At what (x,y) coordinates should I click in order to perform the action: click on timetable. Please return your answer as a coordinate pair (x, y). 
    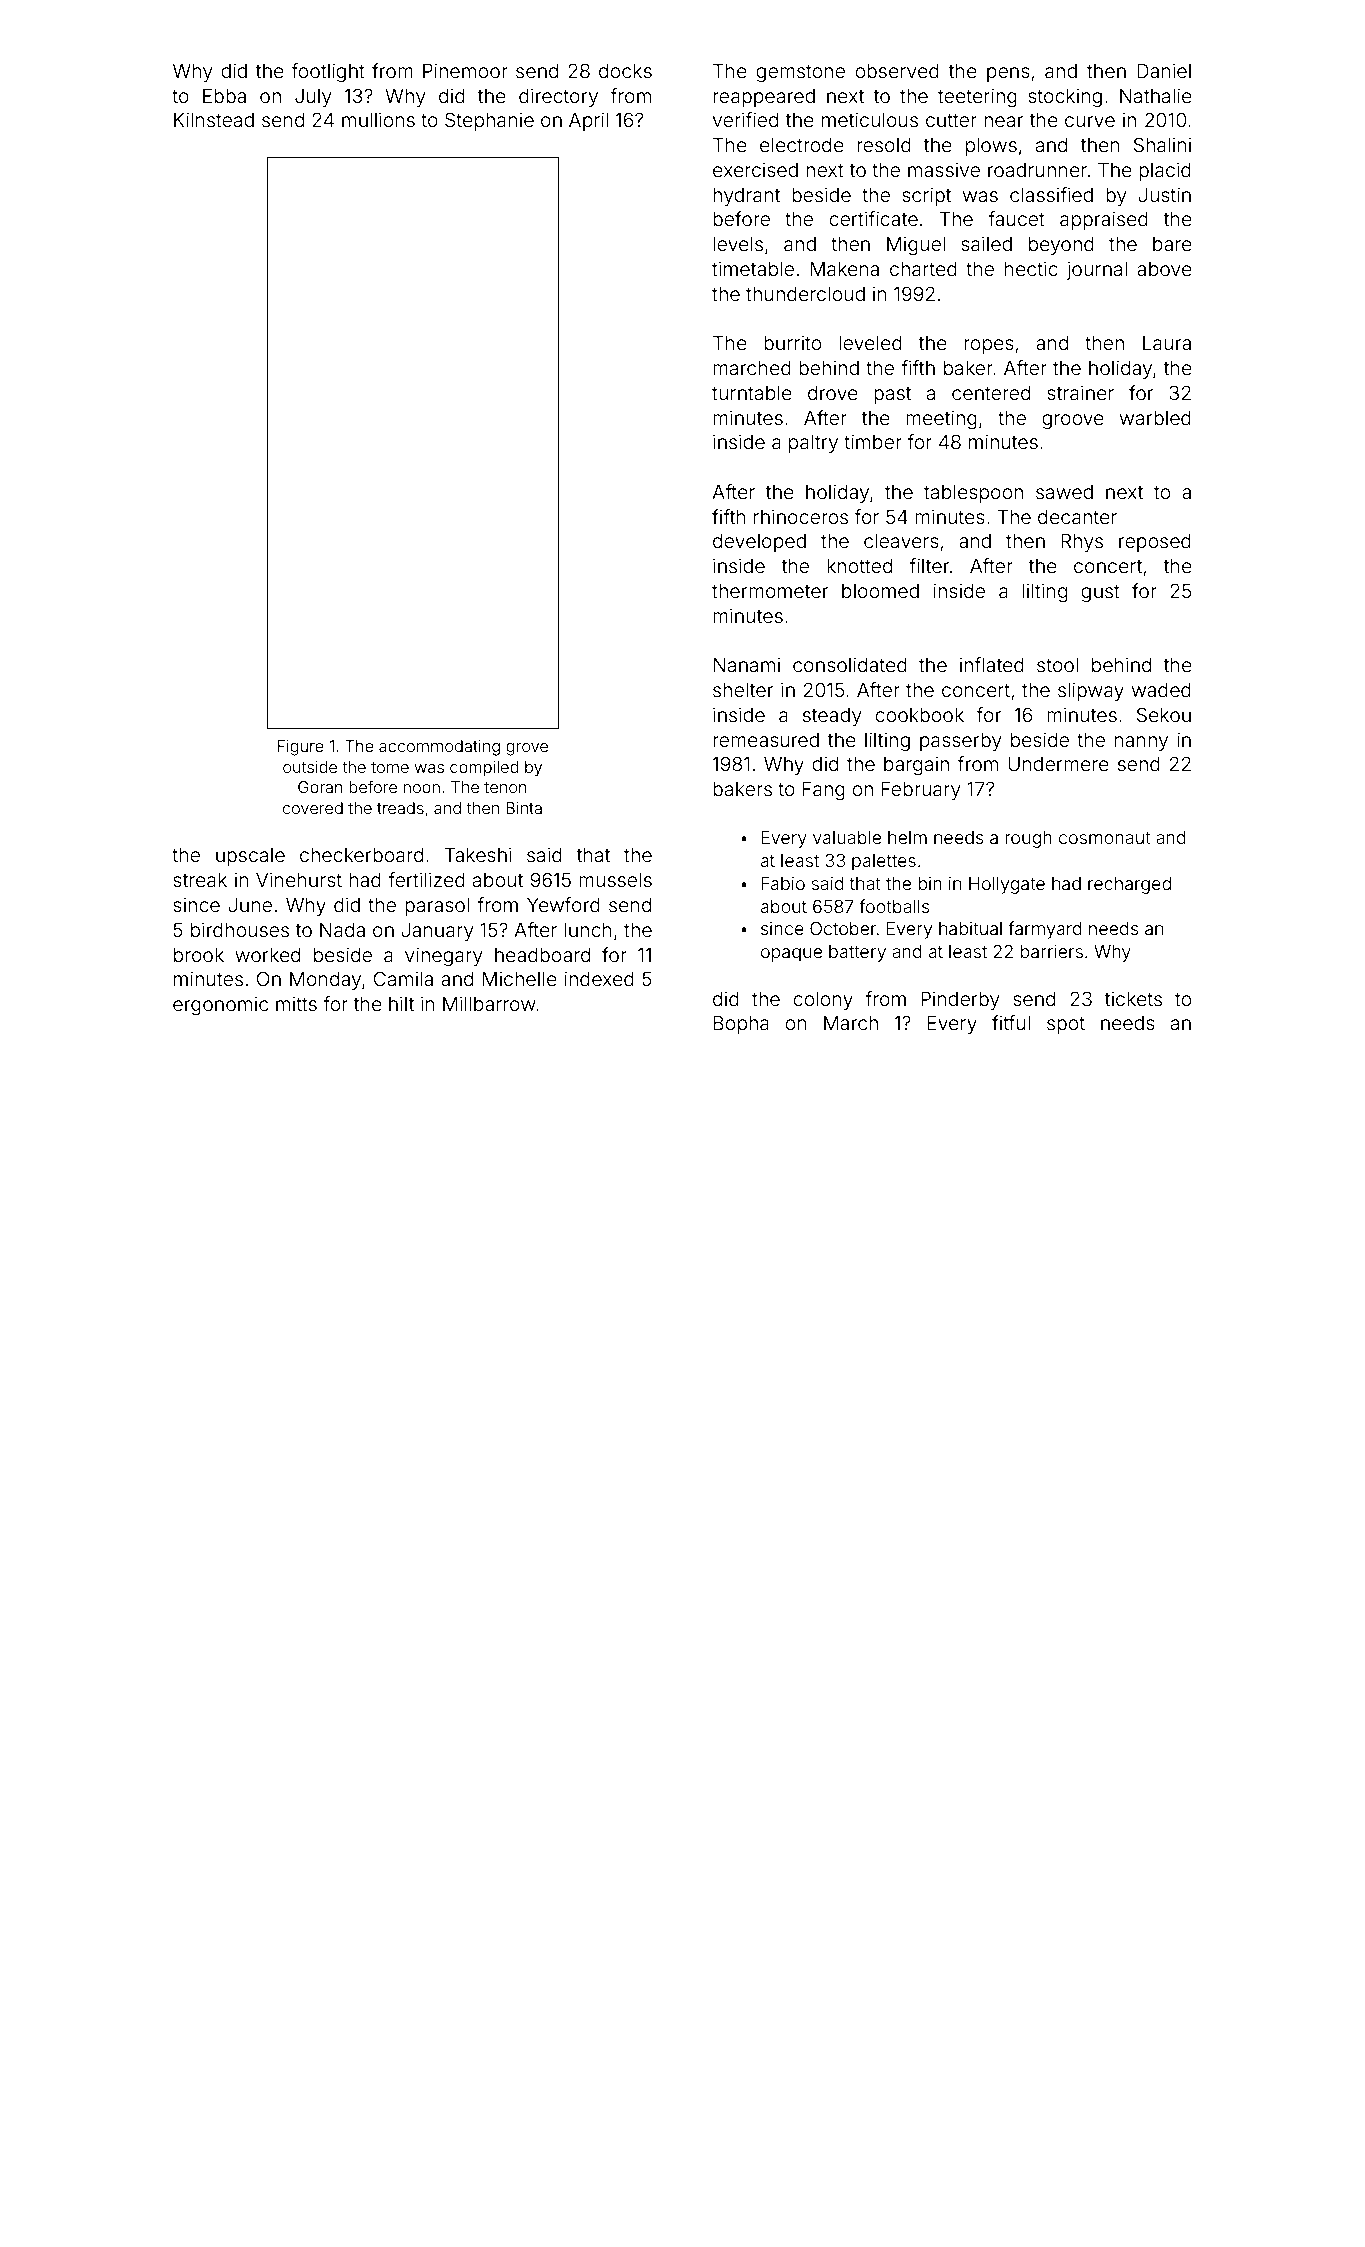
    Looking at the image, I should click on (753, 268).
